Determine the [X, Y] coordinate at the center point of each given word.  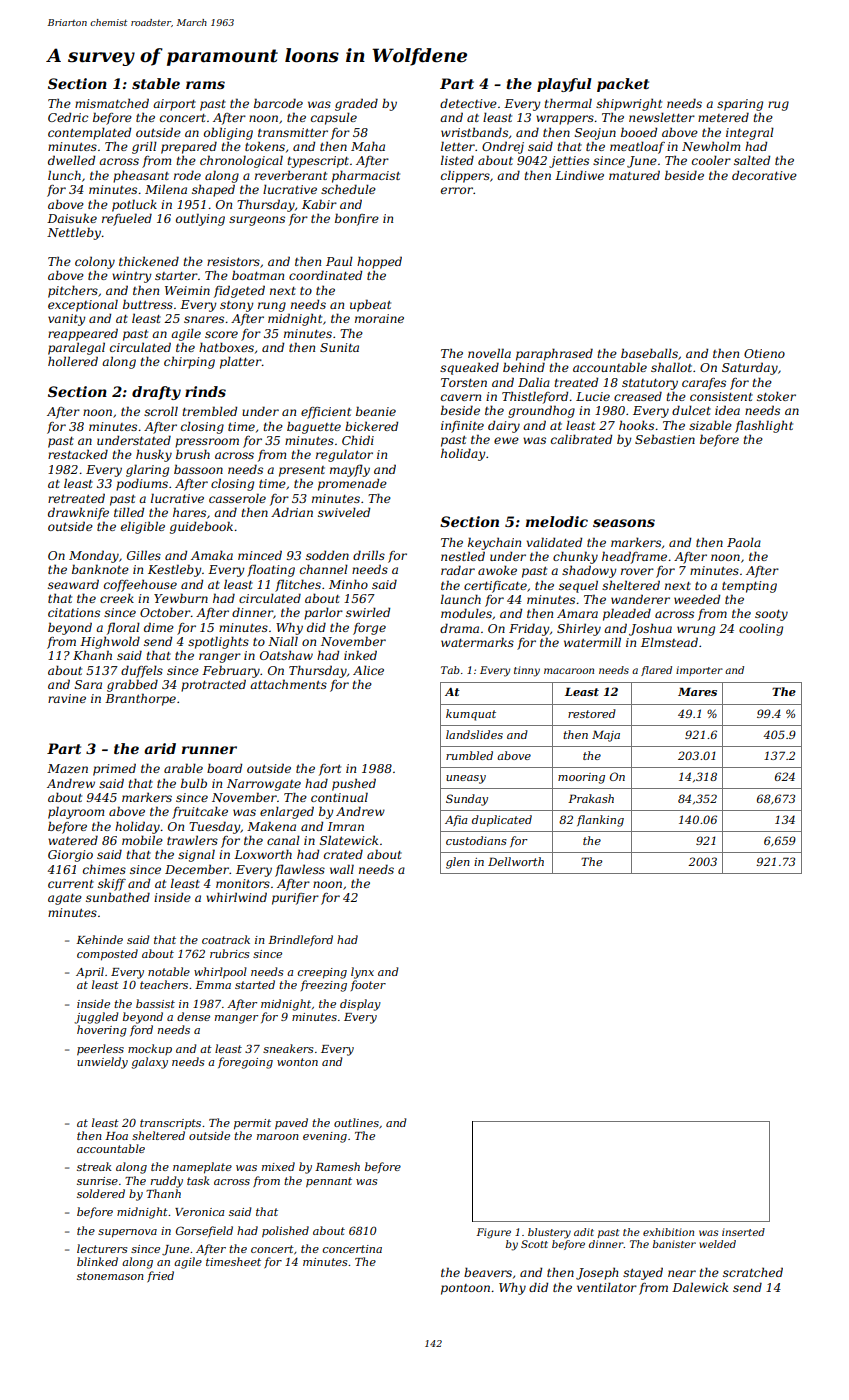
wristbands [474, 132]
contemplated [89, 133]
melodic [557, 521]
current [71, 884]
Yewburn [181, 598]
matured [634, 175]
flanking [600, 821]
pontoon [465, 1289]
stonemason [110, 1276]
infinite [462, 427]
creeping [322, 973]
